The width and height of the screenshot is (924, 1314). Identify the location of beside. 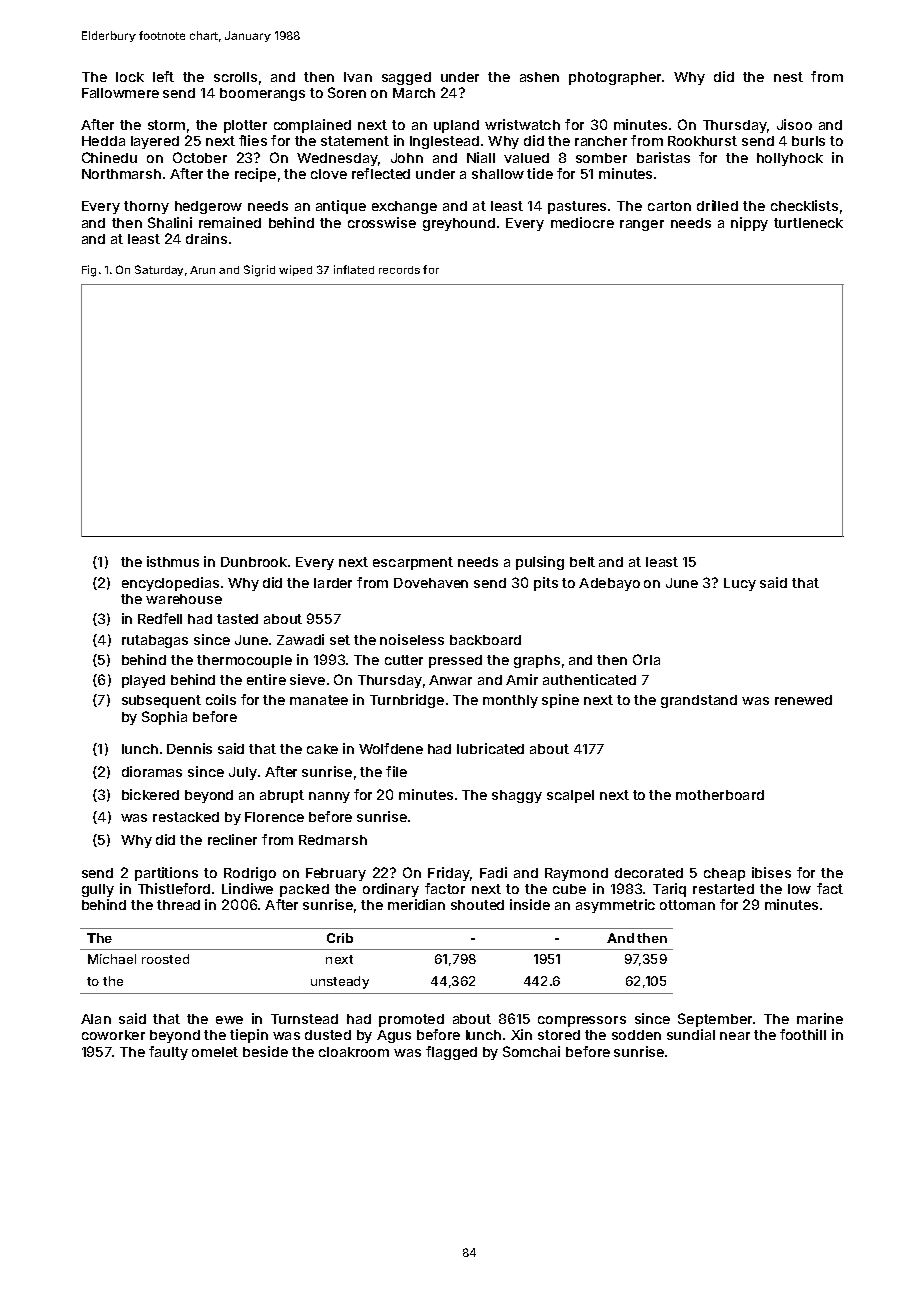
(265, 1051).
